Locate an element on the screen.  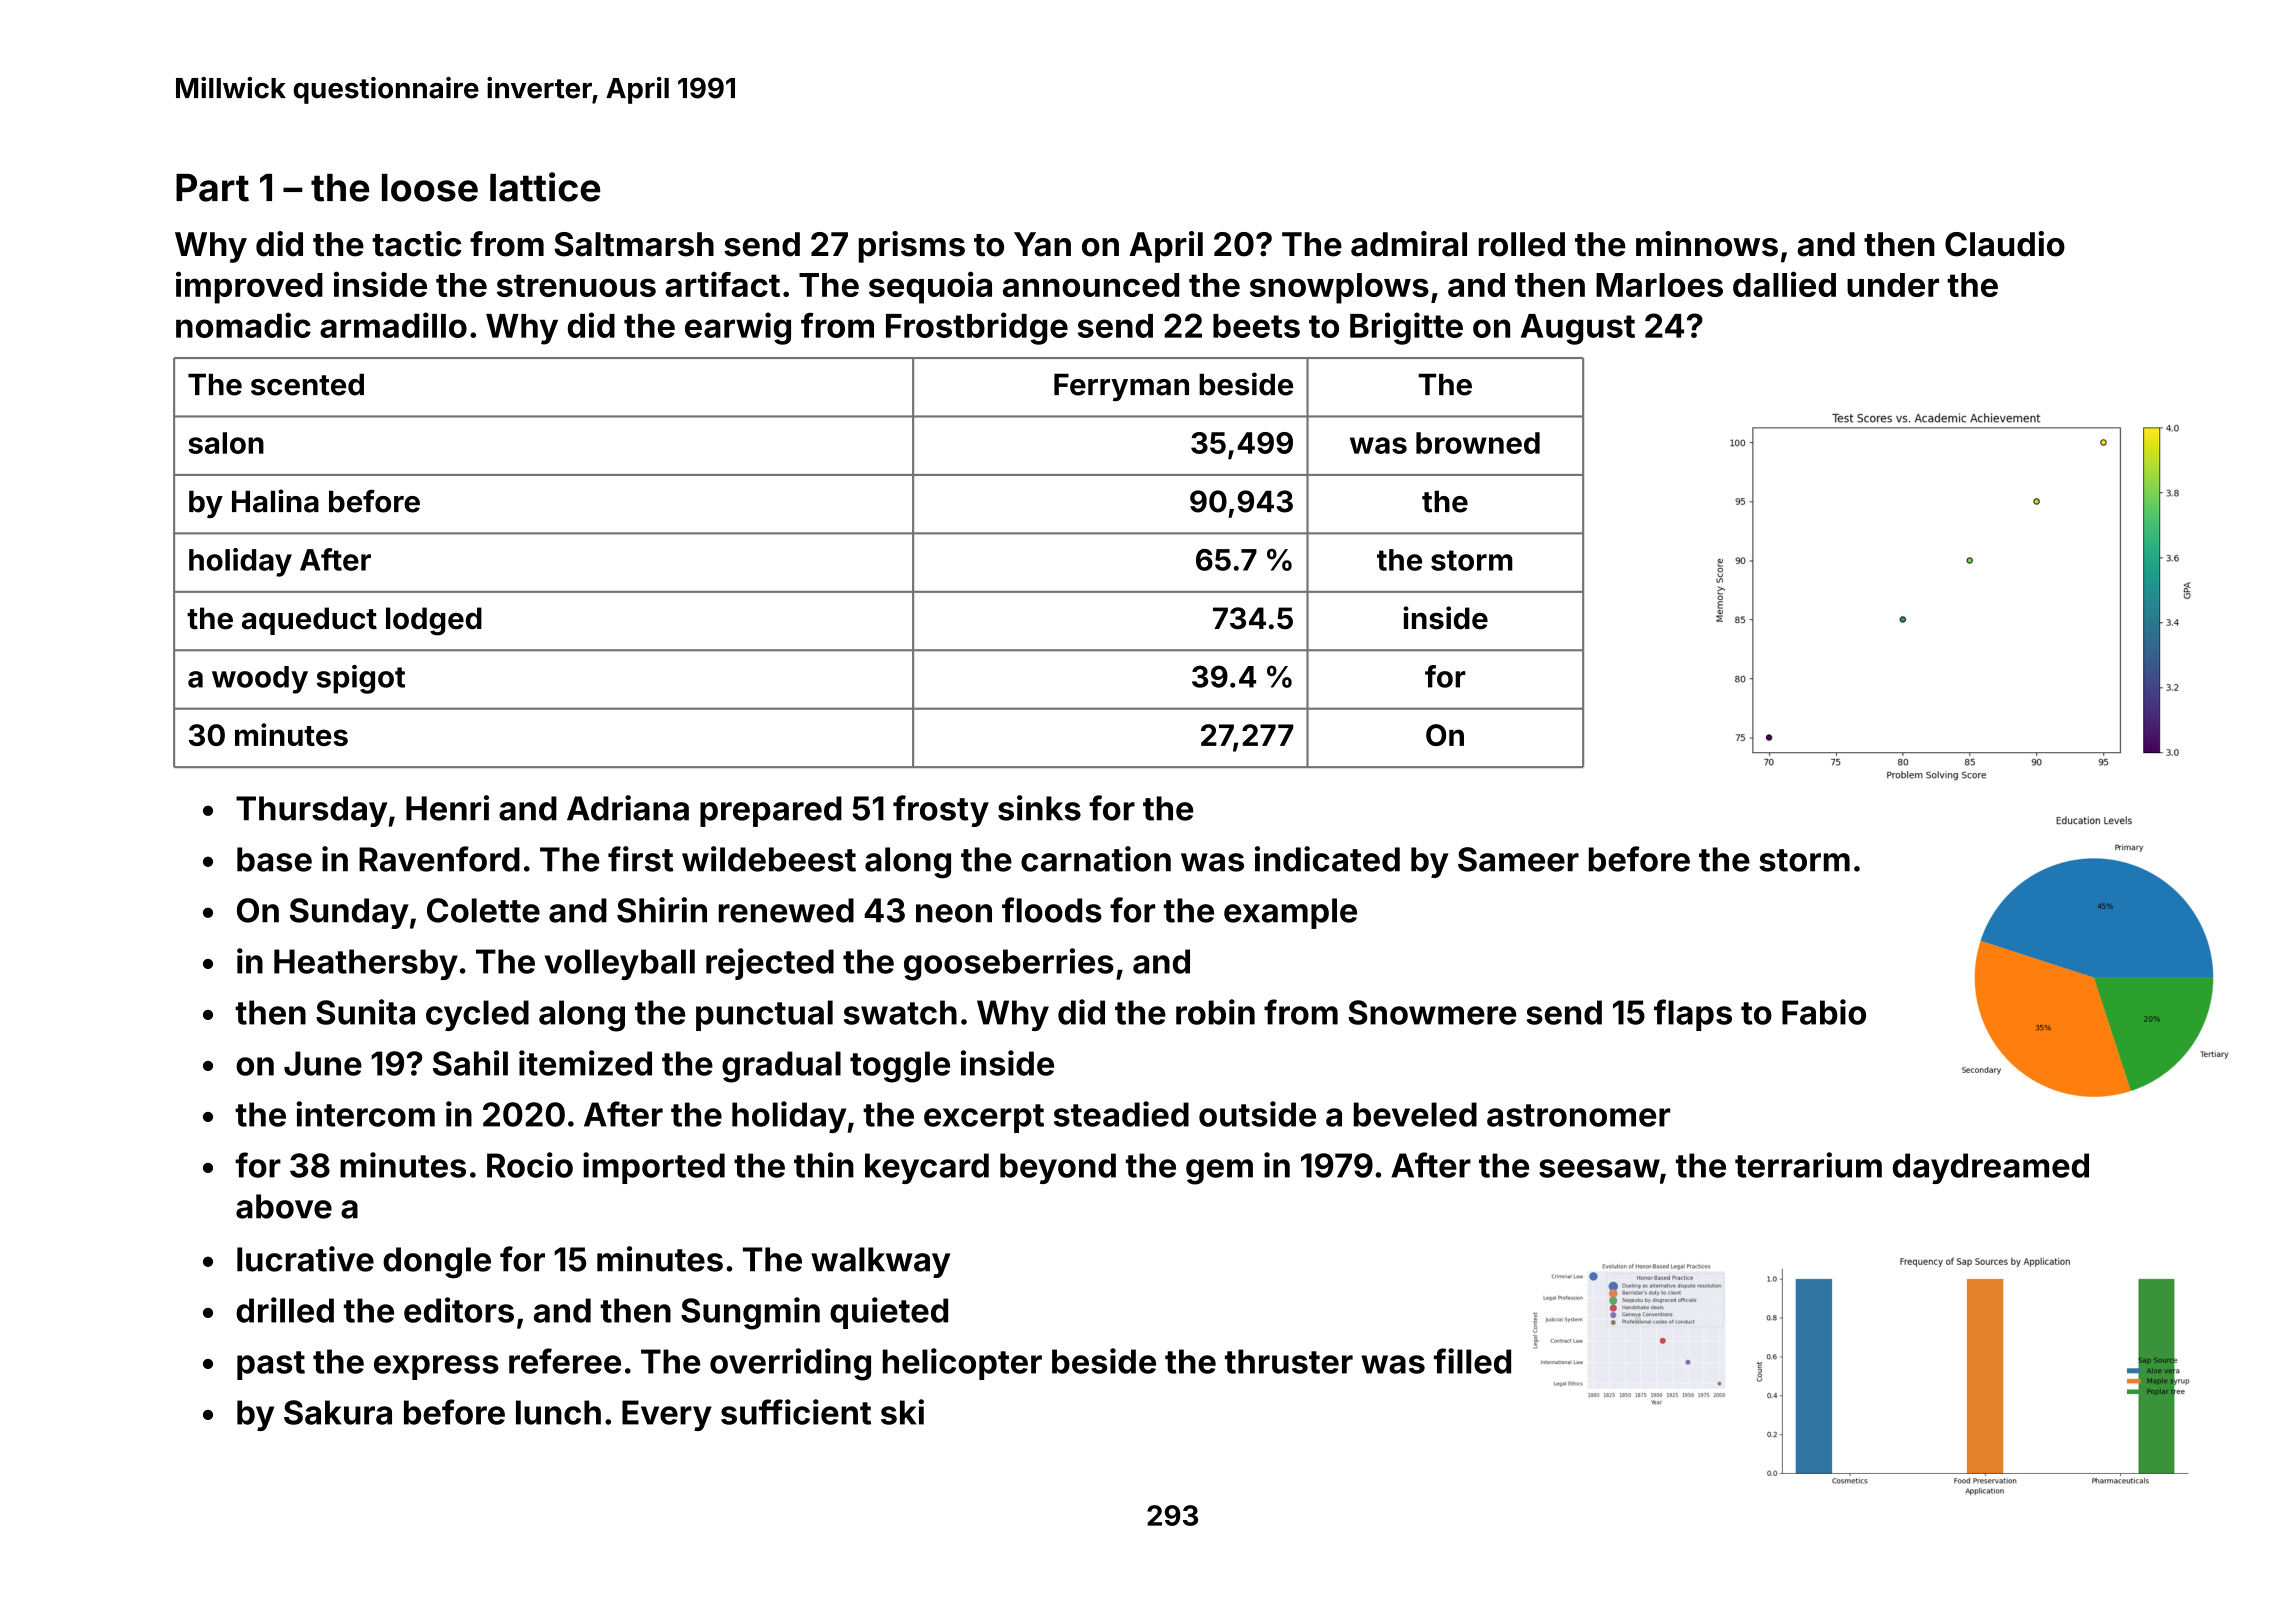
indicated is located at coordinates (1327, 859).
